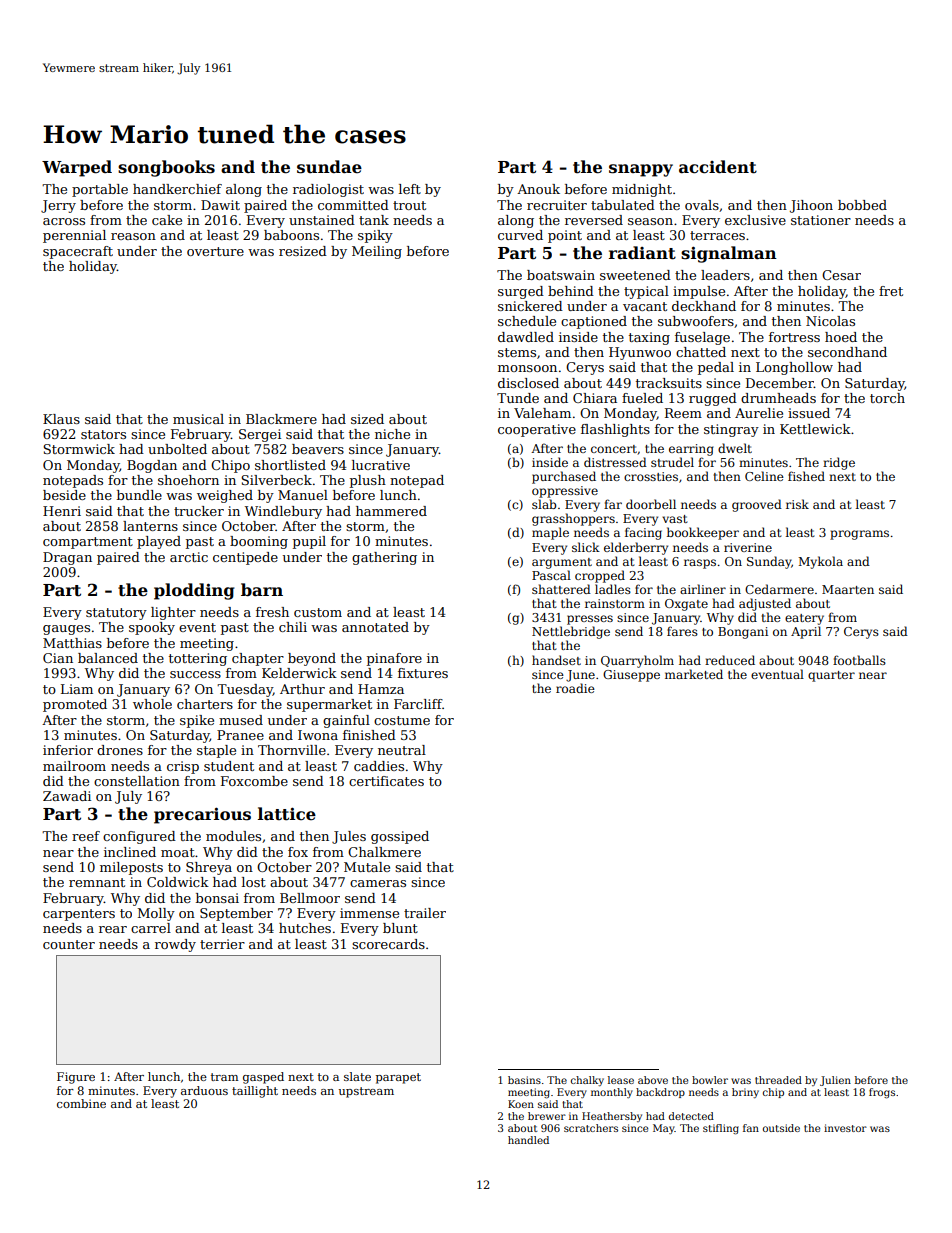 The image size is (952, 1233). What do you see at coordinates (778, 1080) in the screenshot?
I see `threaded` at bounding box center [778, 1080].
